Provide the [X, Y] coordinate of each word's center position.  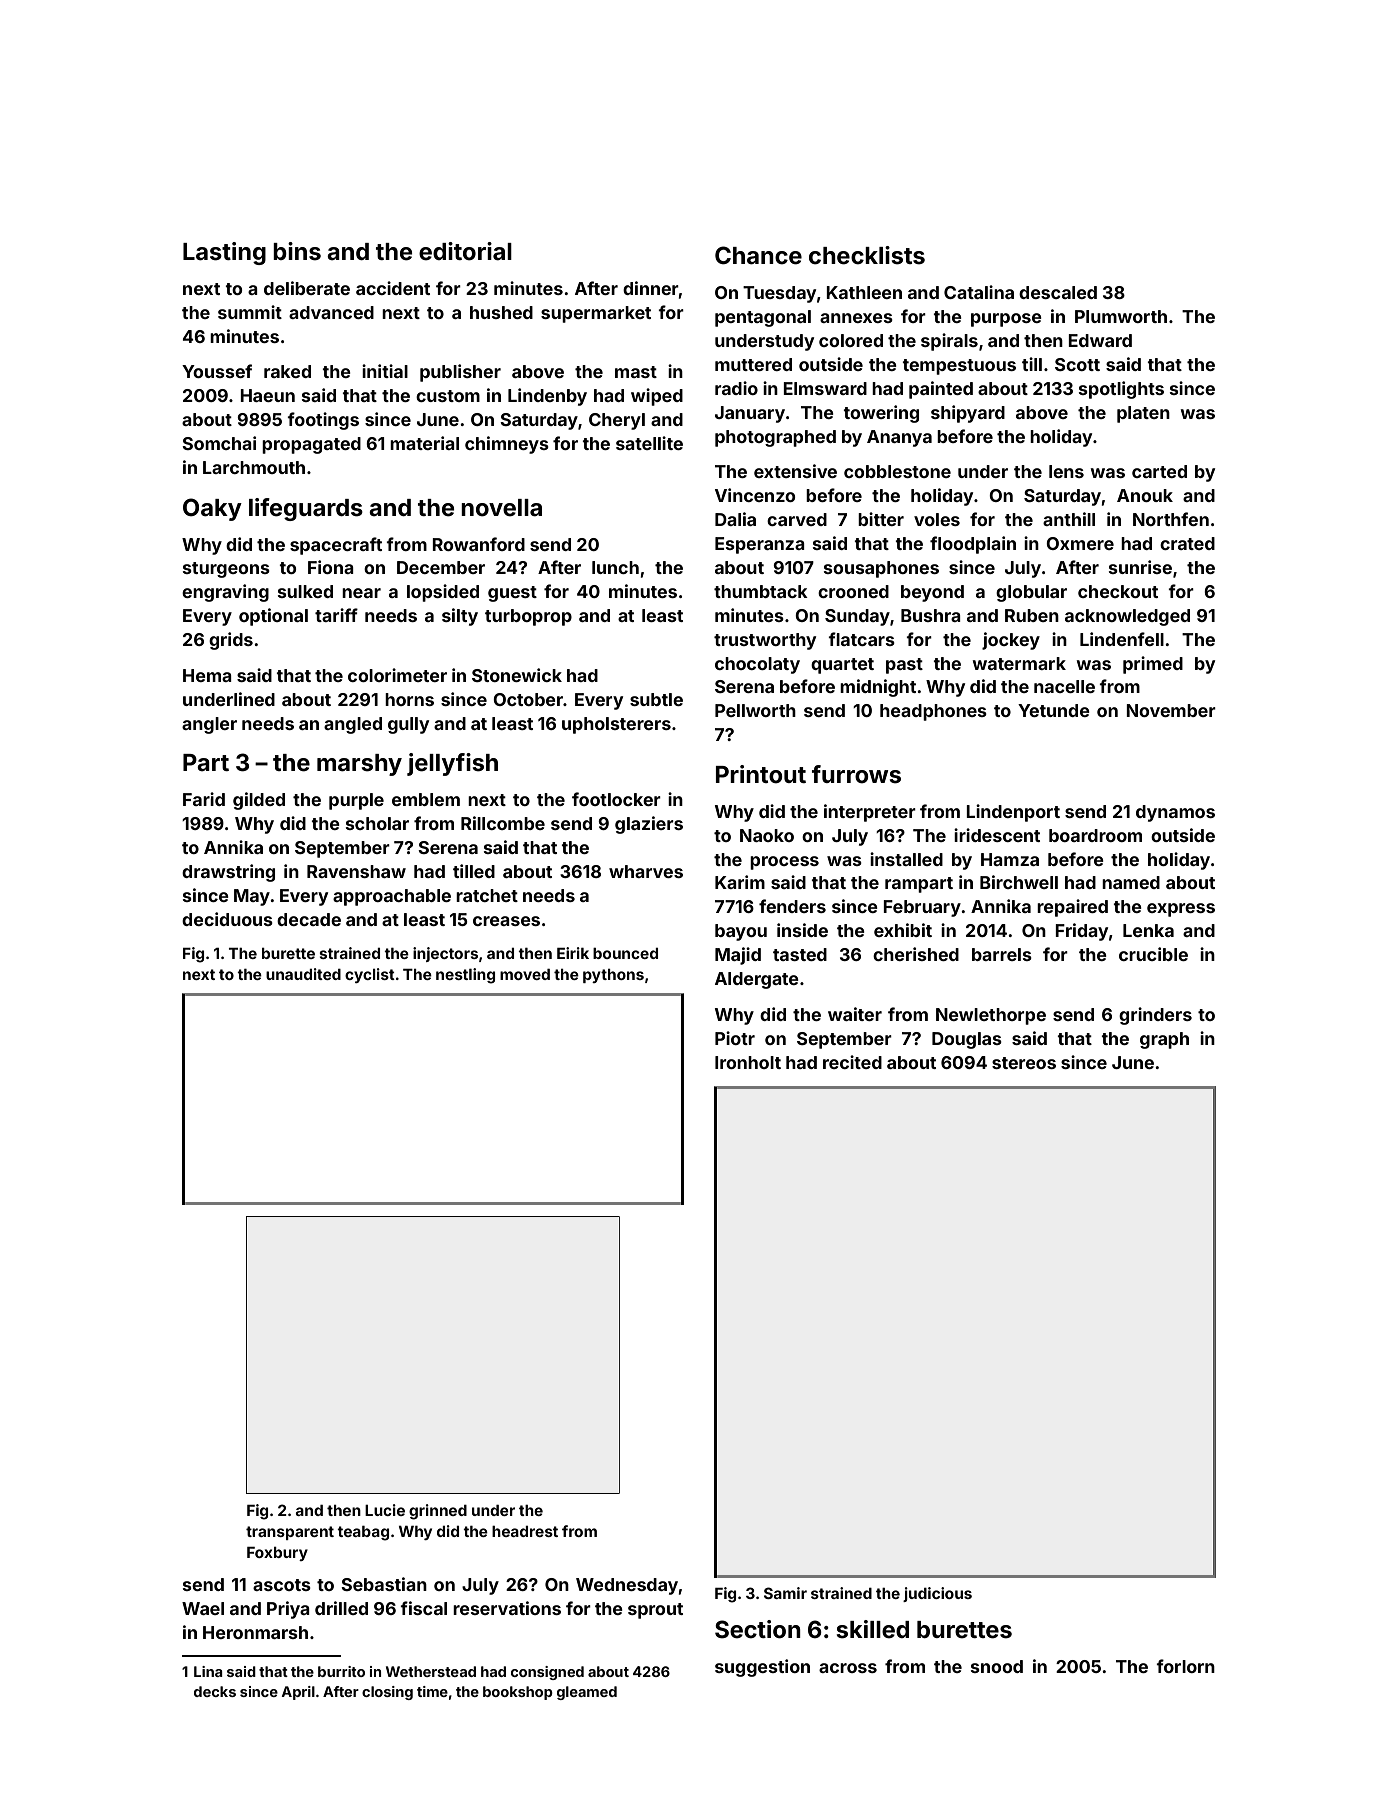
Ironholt [748, 1062]
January [750, 414]
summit [250, 312]
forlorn [1185, 1666]
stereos [1024, 1063]
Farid [204, 799]
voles [937, 519]
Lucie [385, 1510]
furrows [856, 774]
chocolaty [757, 665]
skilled [872, 1629]
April [298, 1693]
